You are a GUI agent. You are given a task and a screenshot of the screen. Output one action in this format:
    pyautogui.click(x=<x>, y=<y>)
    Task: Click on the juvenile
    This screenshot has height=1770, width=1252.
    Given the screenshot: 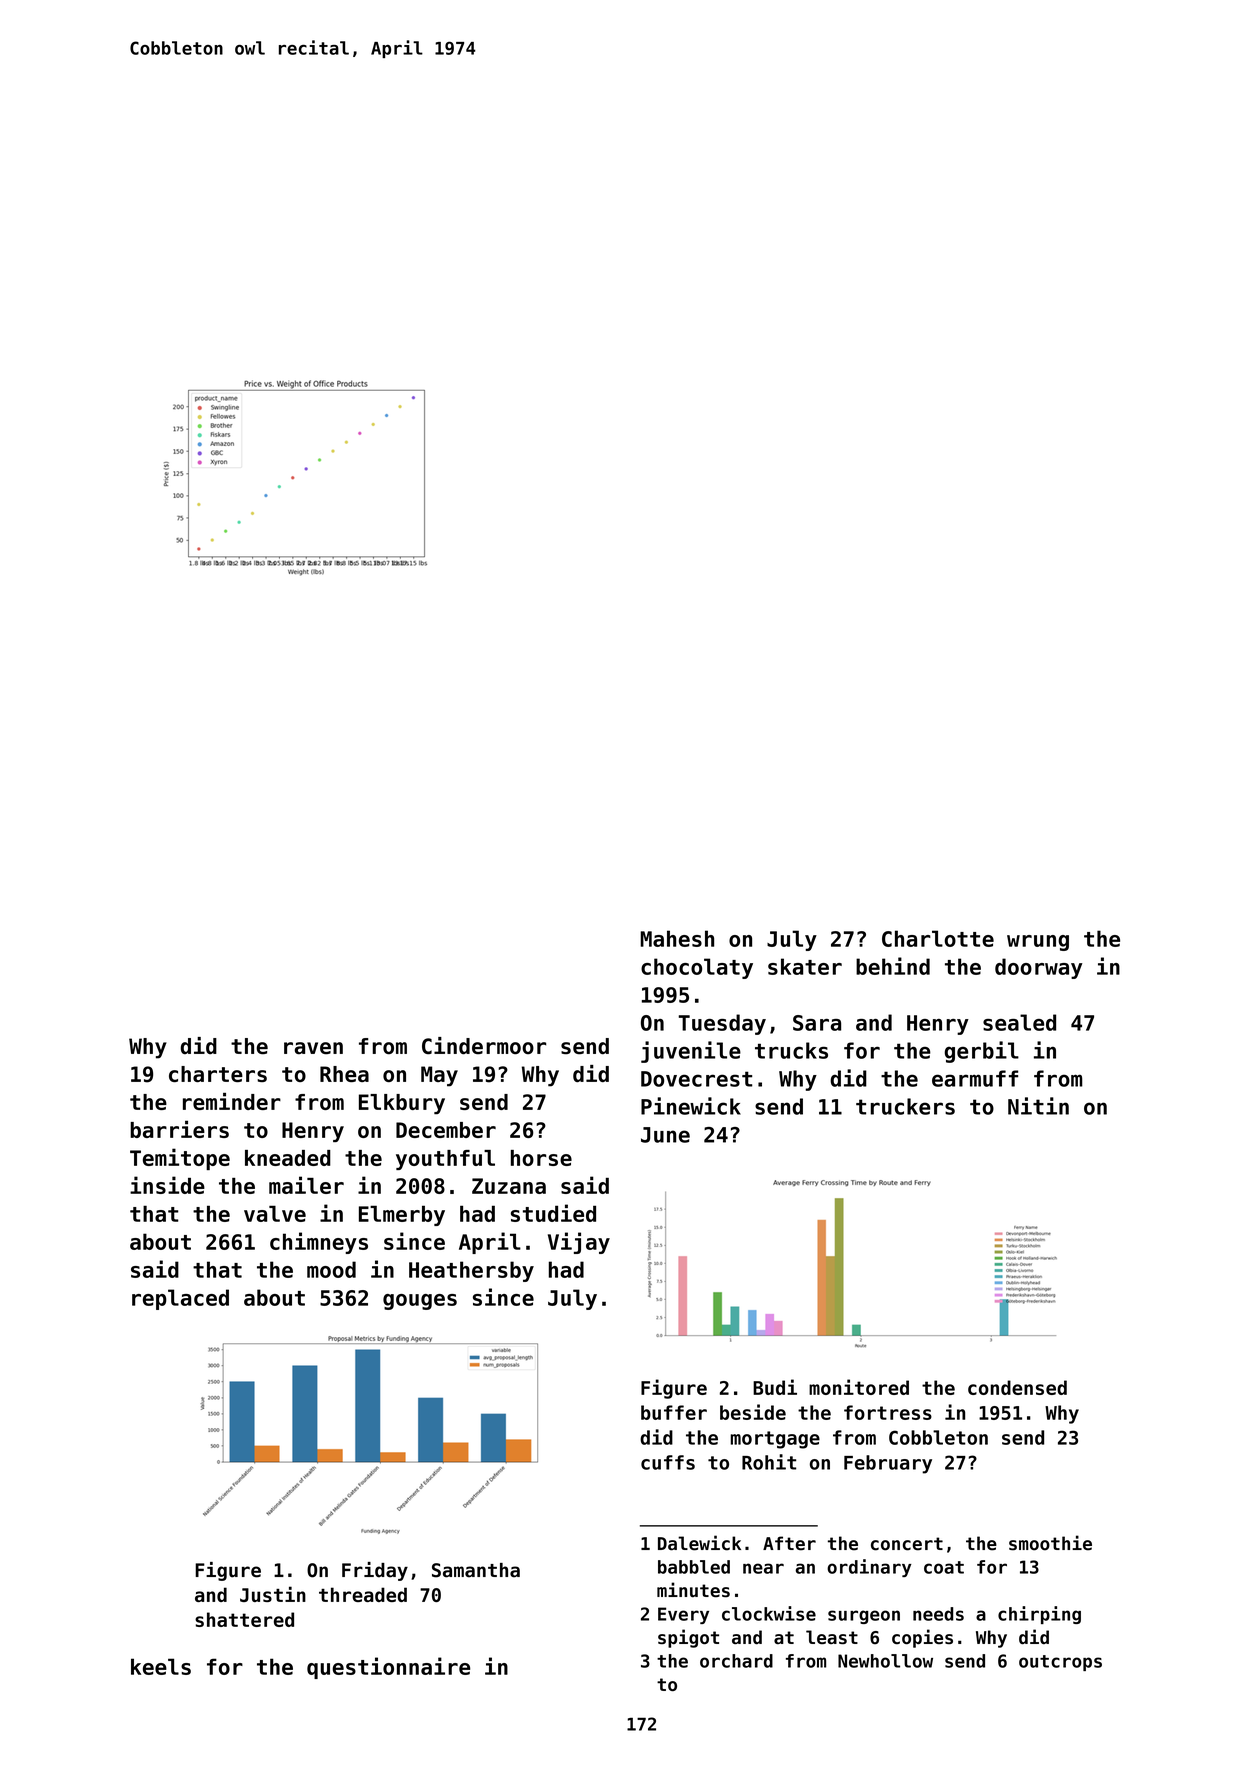 What is the action you would take?
    pyautogui.click(x=691, y=1052)
